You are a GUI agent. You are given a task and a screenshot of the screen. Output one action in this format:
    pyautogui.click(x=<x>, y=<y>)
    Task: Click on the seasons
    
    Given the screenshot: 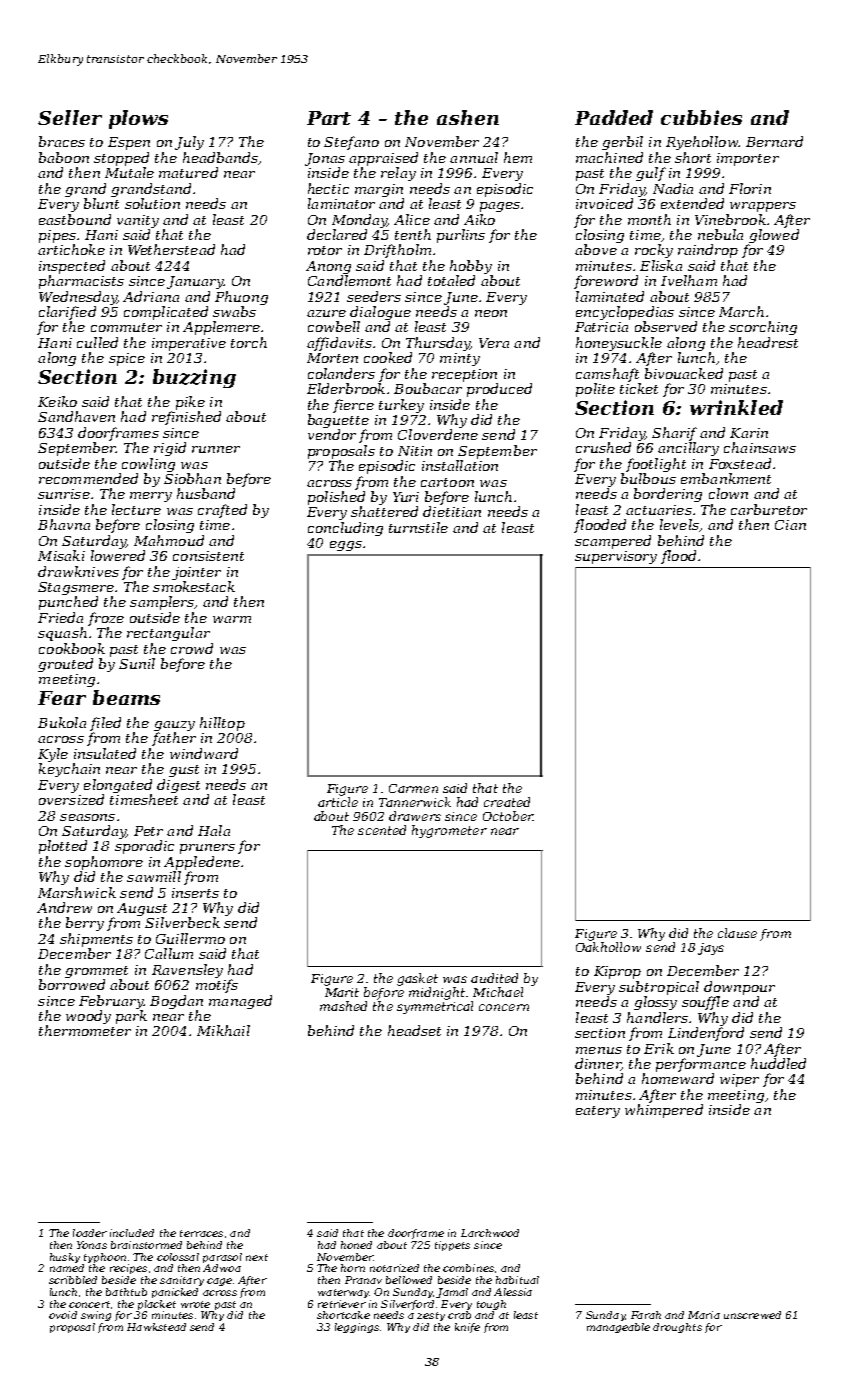 What is the action you would take?
    pyautogui.click(x=87, y=817)
